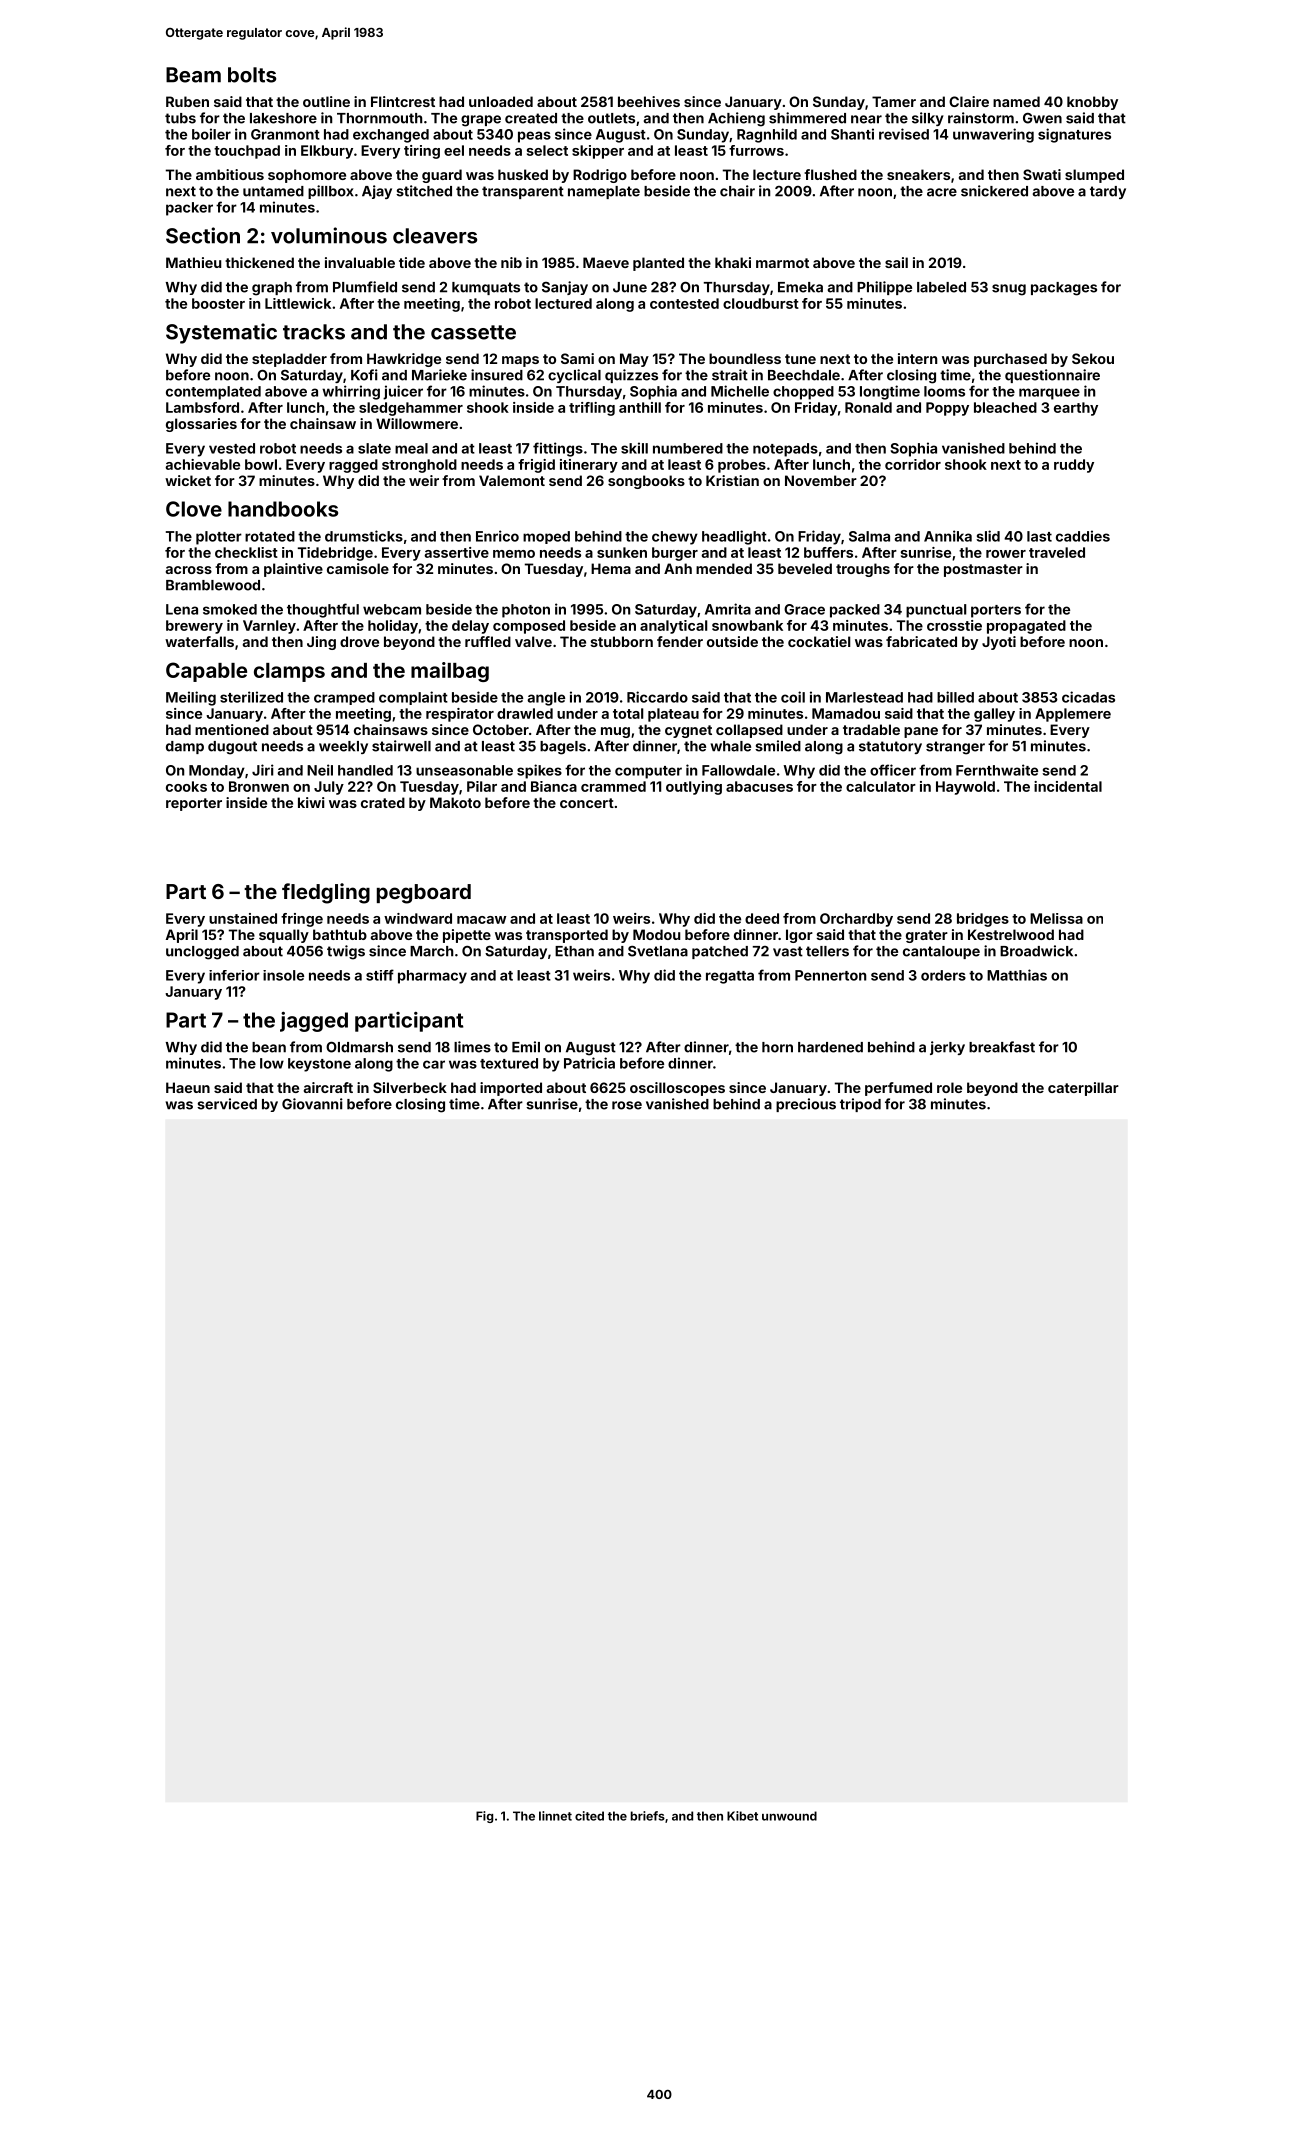 The width and height of the screenshot is (1293, 2129). What do you see at coordinates (884, 288) in the screenshot?
I see `Philippe` at bounding box center [884, 288].
